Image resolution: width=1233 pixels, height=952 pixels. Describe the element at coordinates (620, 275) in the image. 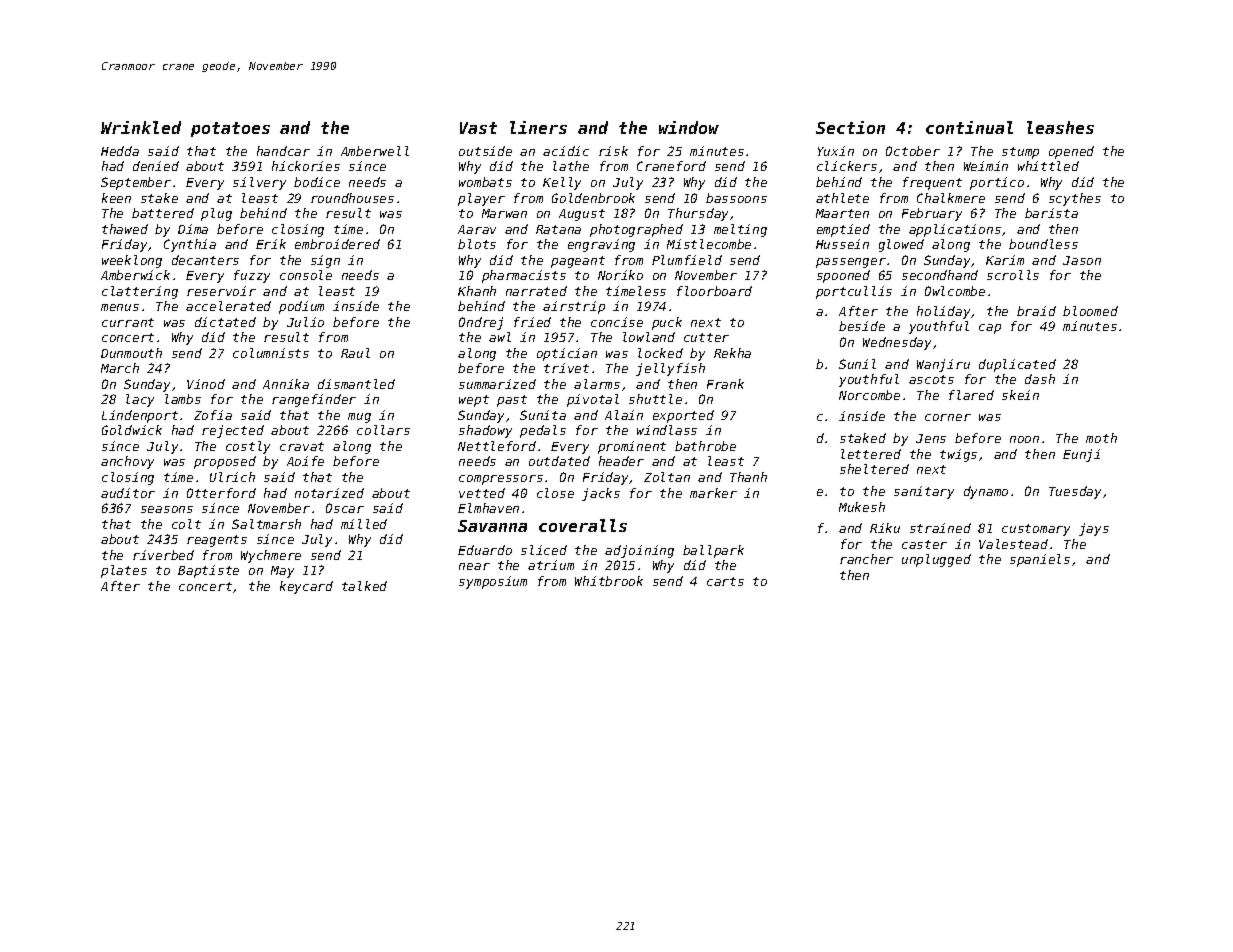

I see `Noriko` at that location.
